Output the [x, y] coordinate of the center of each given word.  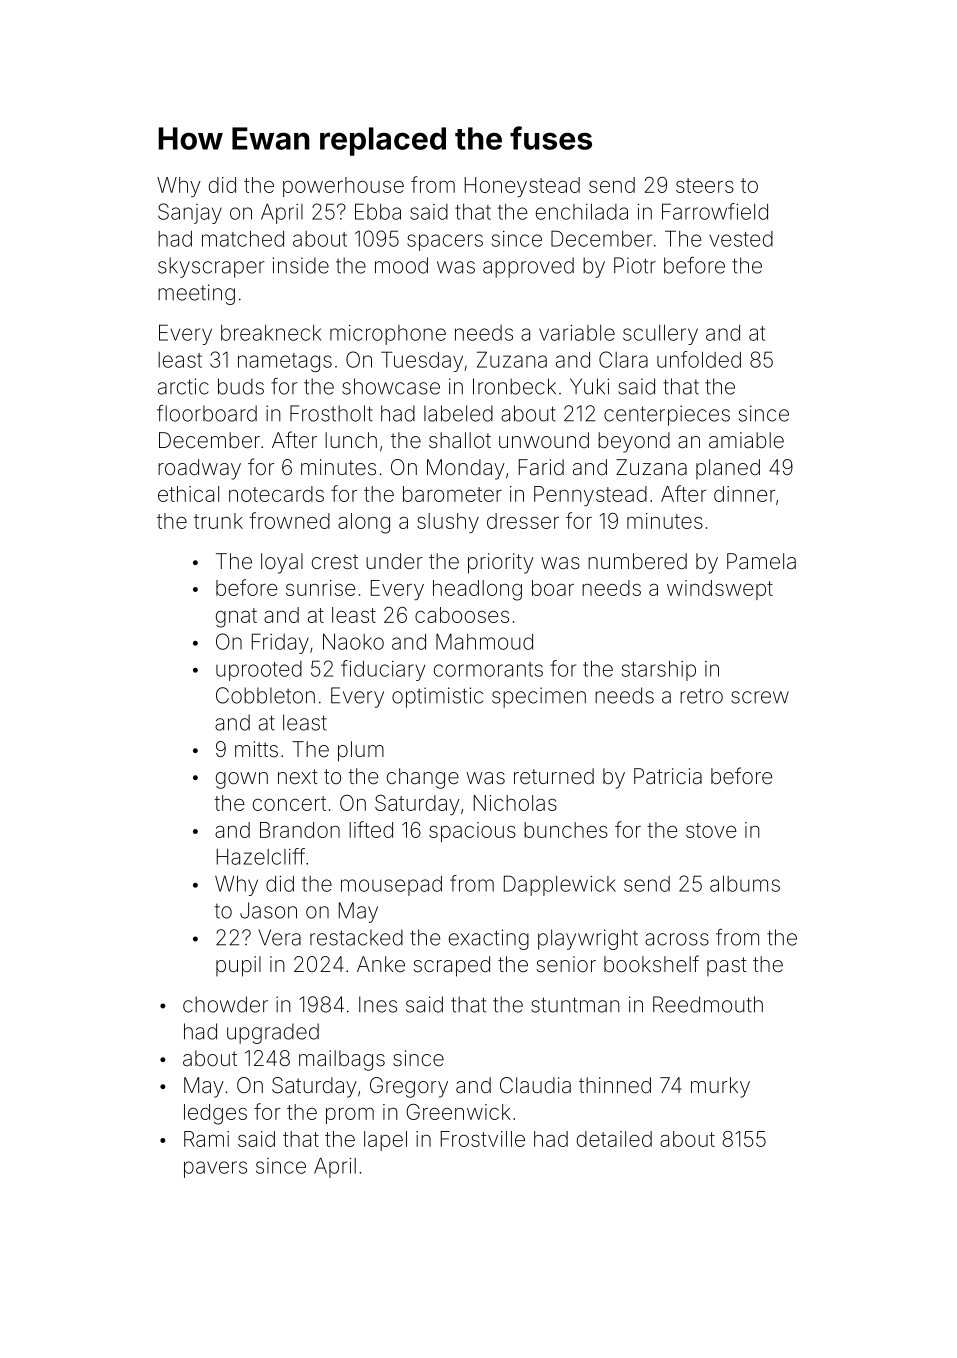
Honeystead [522, 187]
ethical [188, 494]
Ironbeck [514, 386]
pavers [215, 1169]
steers [705, 185]
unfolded [699, 359]
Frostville [483, 1139]
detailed [614, 1139]
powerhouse [343, 187]
